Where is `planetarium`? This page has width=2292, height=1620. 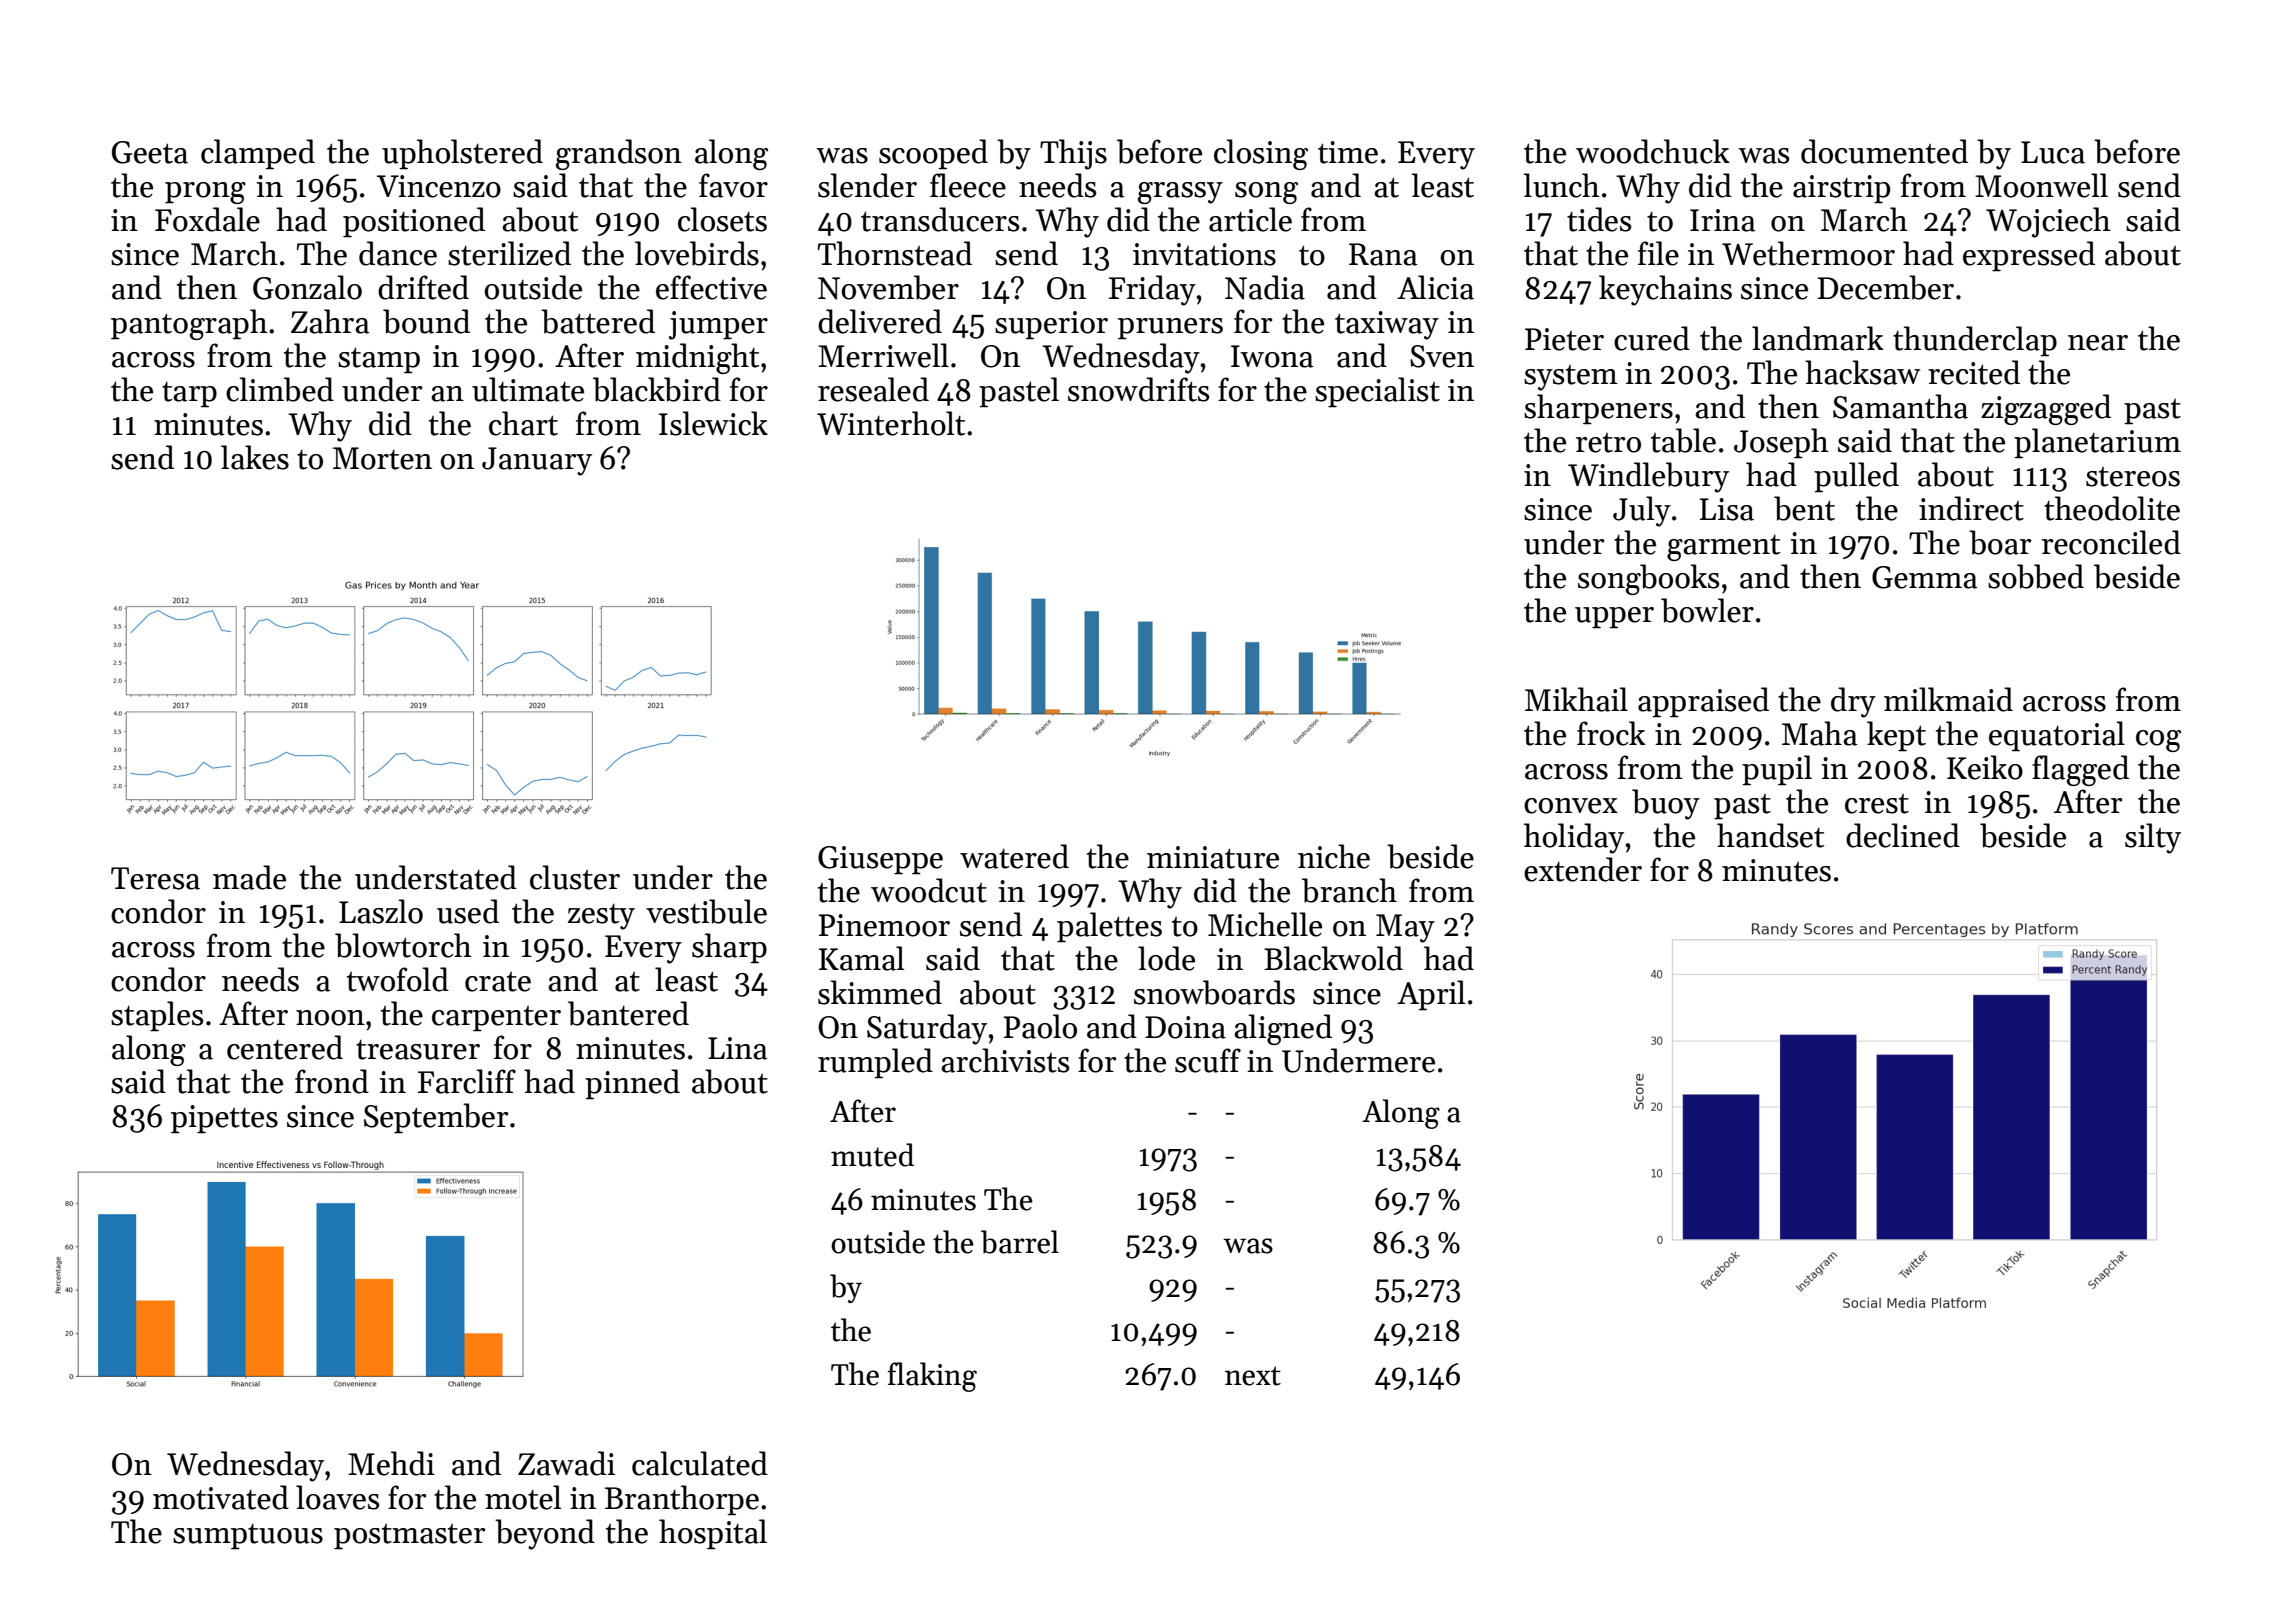
planetarium is located at coordinates (2097, 443).
